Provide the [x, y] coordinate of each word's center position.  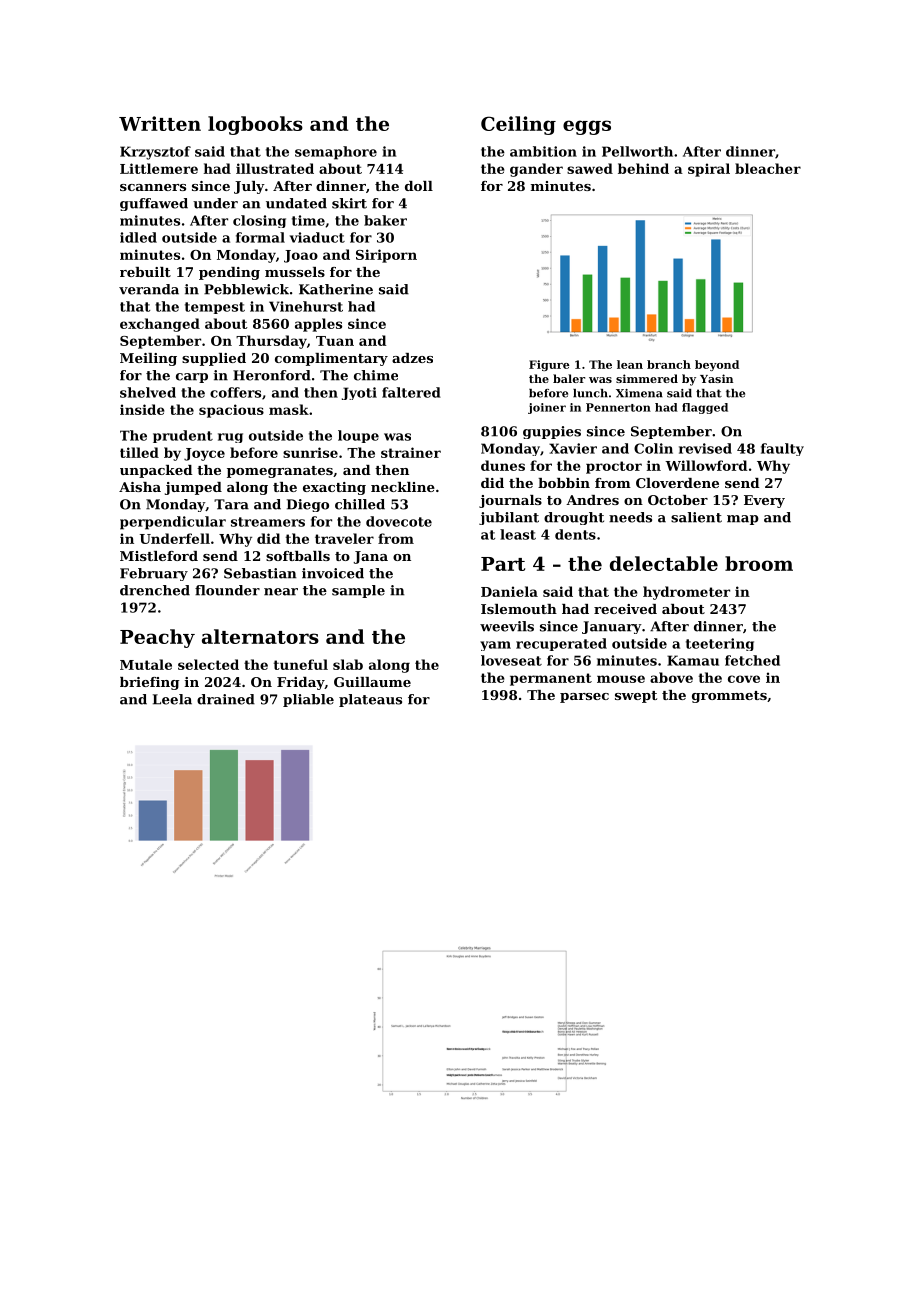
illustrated [275, 168]
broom [759, 563]
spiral [709, 170]
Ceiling [518, 125]
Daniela [509, 591]
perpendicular [173, 523]
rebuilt [145, 272]
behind [643, 168]
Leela [172, 699]
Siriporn [386, 256]
